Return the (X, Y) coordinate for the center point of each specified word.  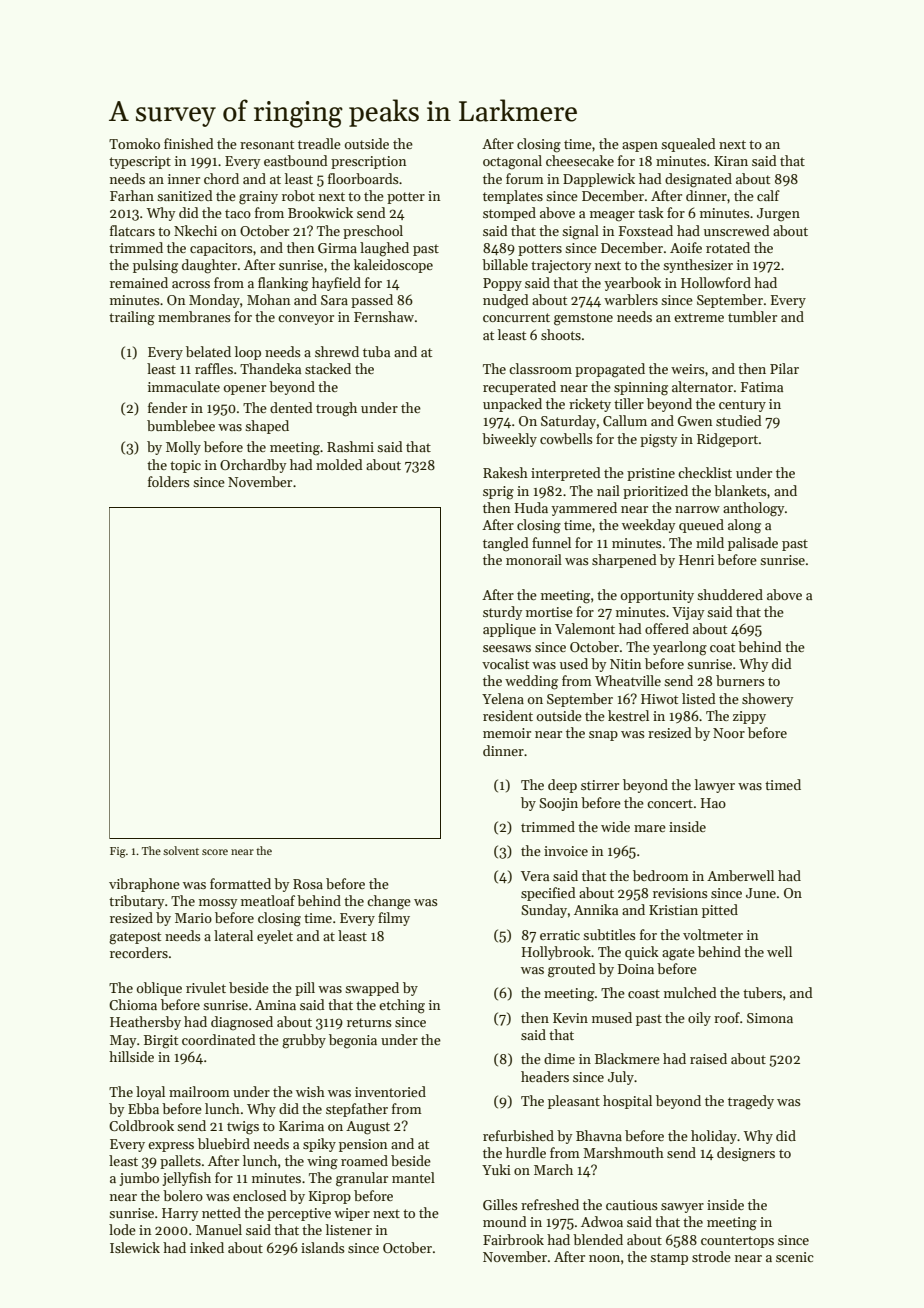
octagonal (512, 162)
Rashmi (350, 446)
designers (746, 1154)
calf (768, 195)
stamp (669, 1259)
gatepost (135, 938)
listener (349, 1229)
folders (169, 481)
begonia (353, 1041)
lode (122, 1229)
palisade (753, 544)
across (191, 284)
